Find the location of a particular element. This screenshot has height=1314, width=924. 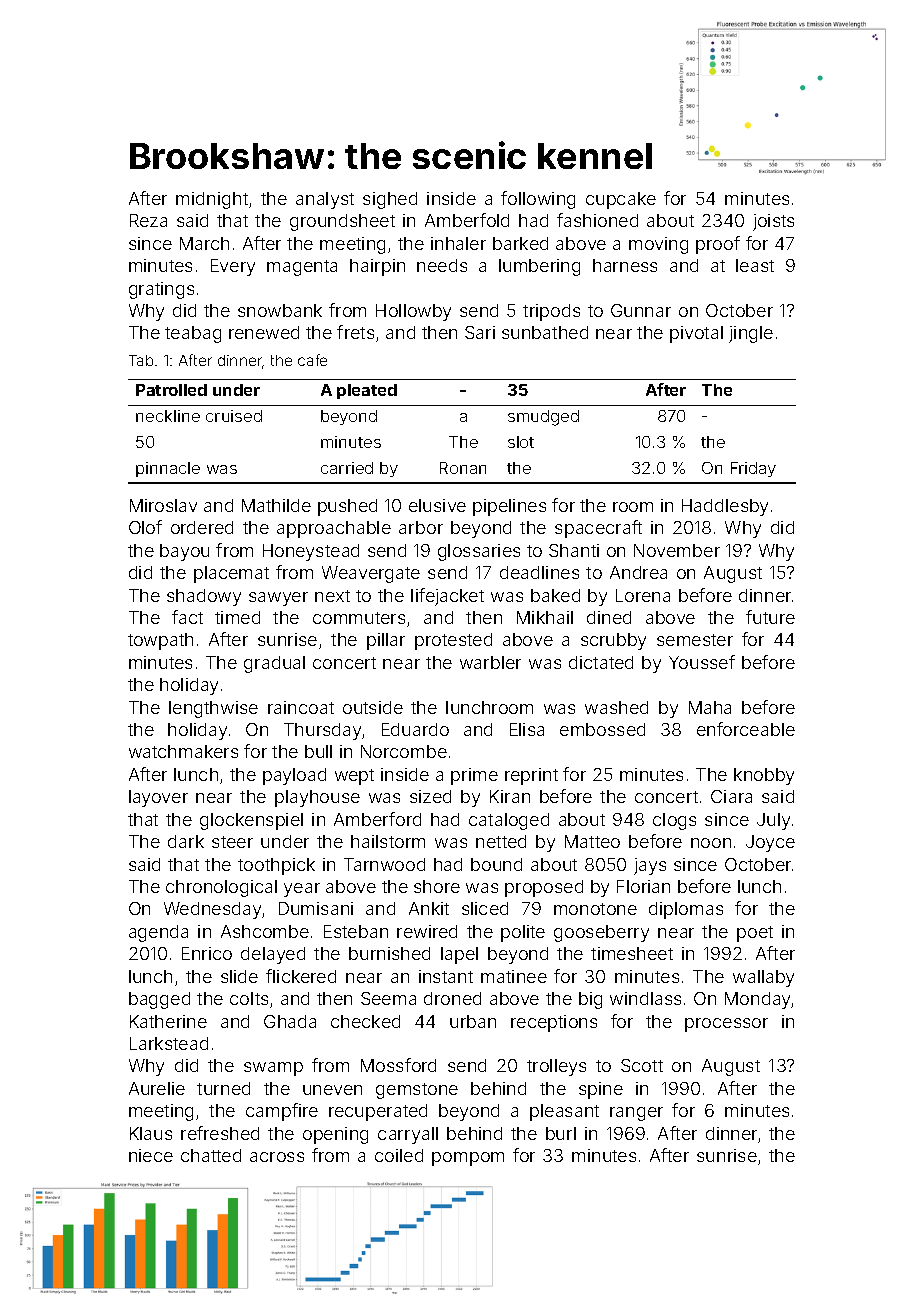

lifejacket is located at coordinates (447, 597).
